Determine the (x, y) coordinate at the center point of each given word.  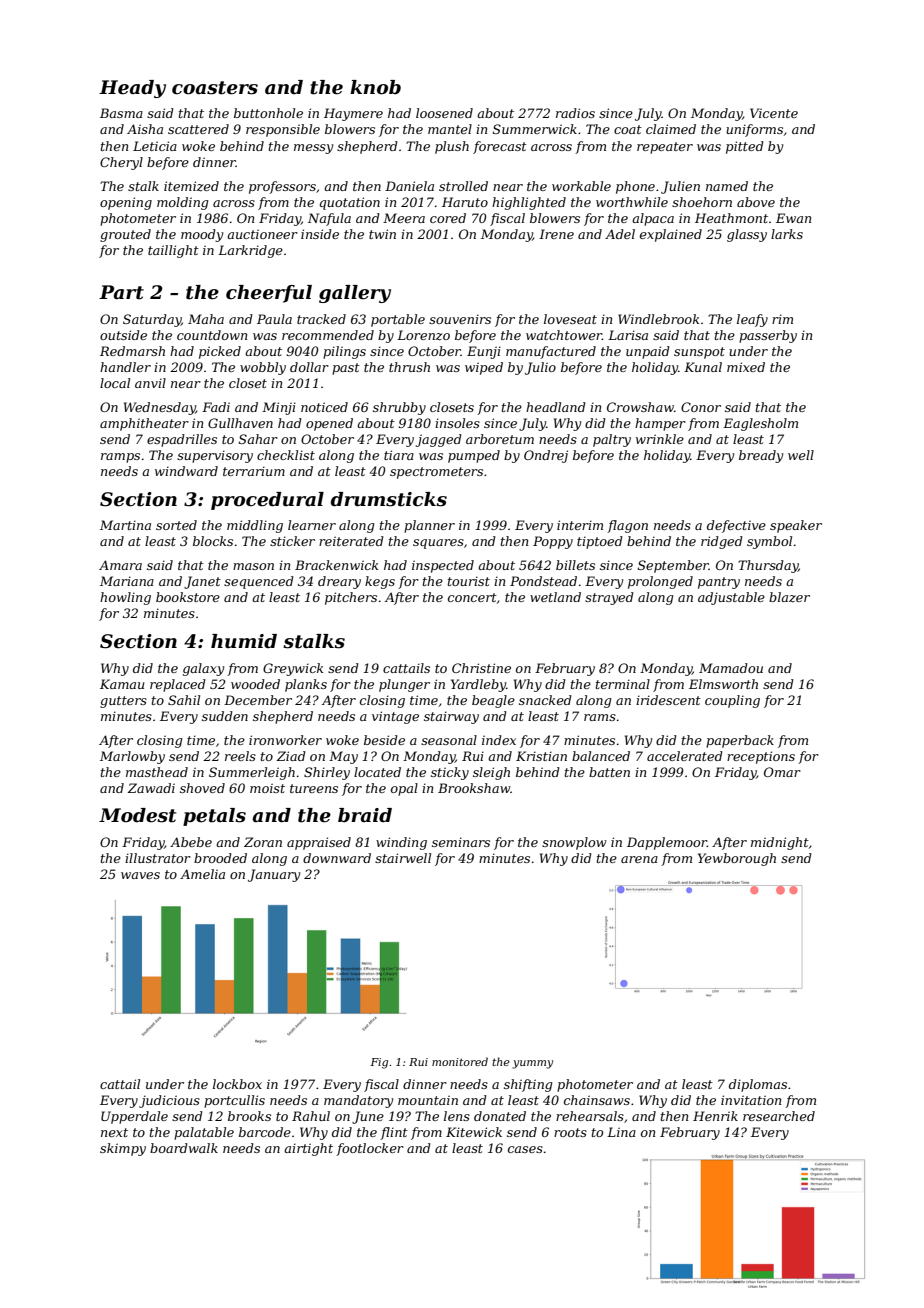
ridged (722, 542)
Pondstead (543, 581)
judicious (169, 1101)
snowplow (574, 843)
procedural (267, 501)
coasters (215, 88)
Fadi (216, 407)
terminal (623, 684)
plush (452, 147)
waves (140, 875)
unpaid (648, 352)
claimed (671, 129)
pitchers (351, 598)
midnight (780, 843)
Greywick (293, 669)
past (346, 369)
